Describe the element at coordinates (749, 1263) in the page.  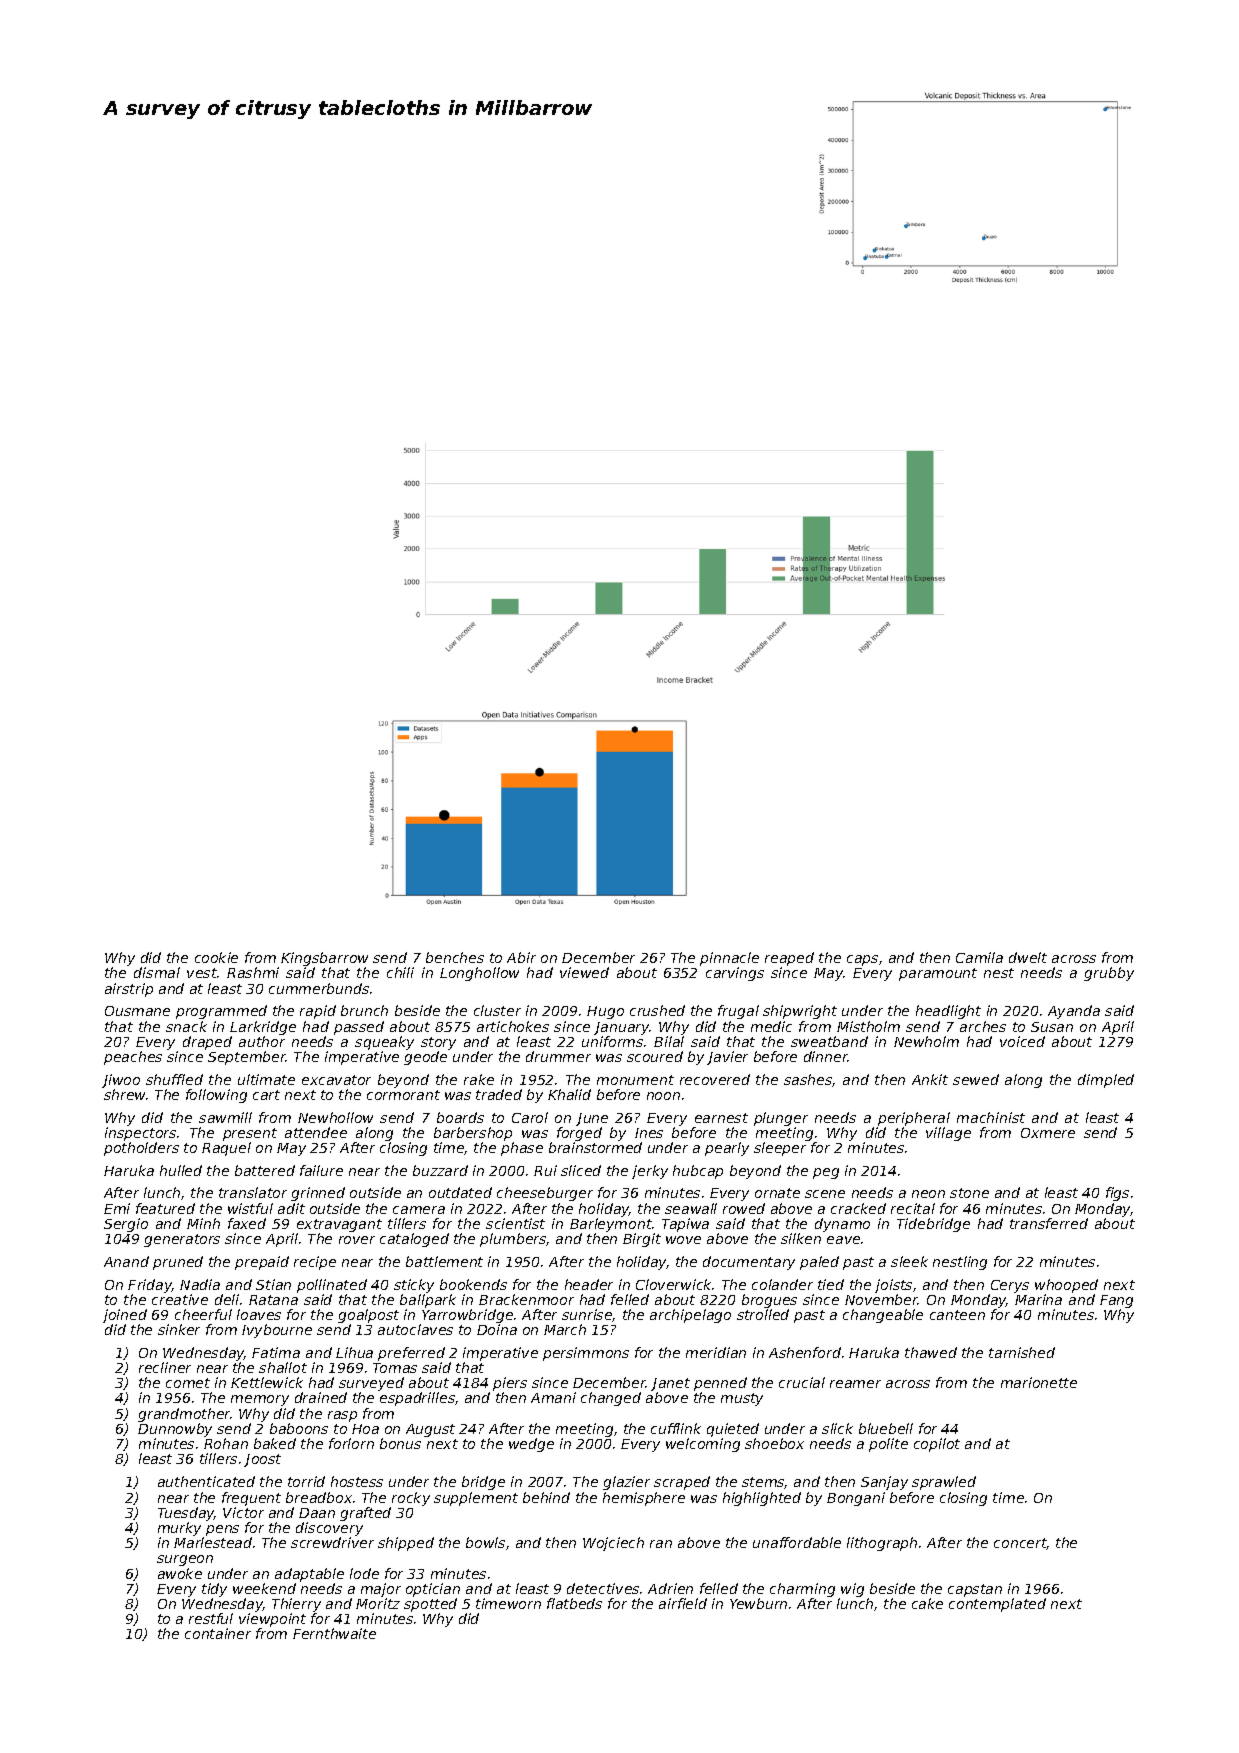
I see `documentary` at that location.
